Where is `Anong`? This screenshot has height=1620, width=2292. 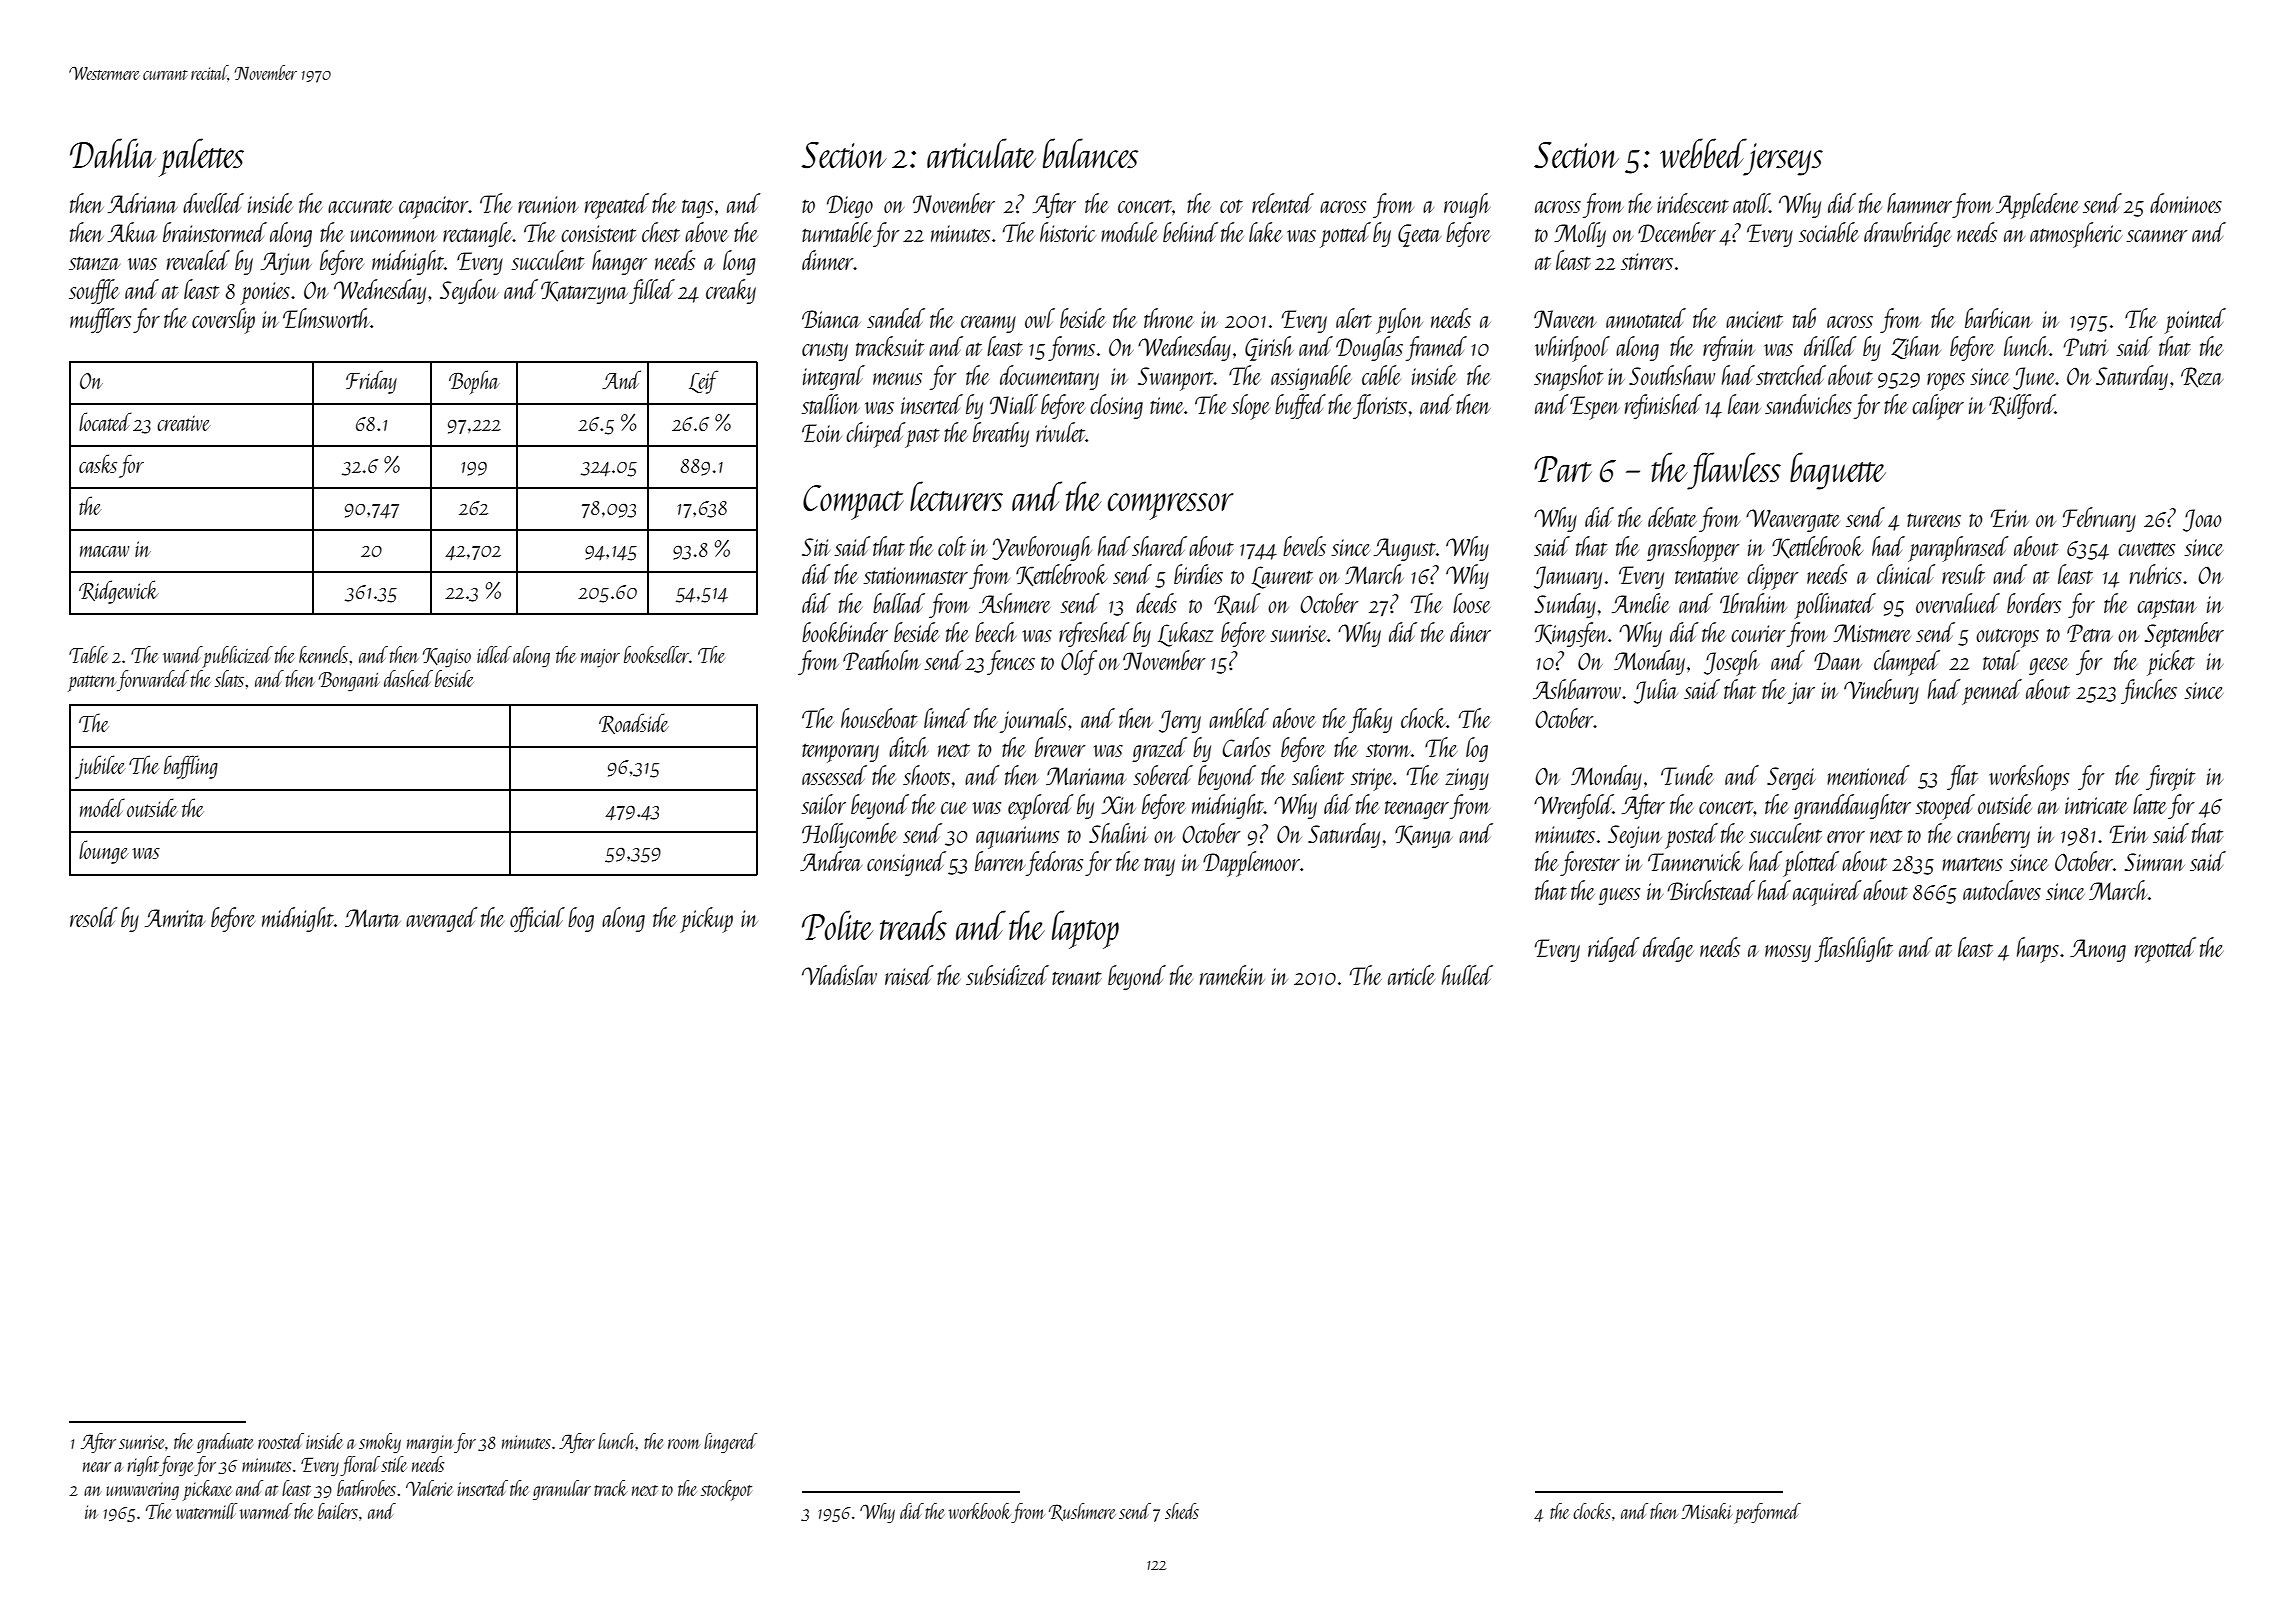
Anong is located at coordinates (2098, 950).
